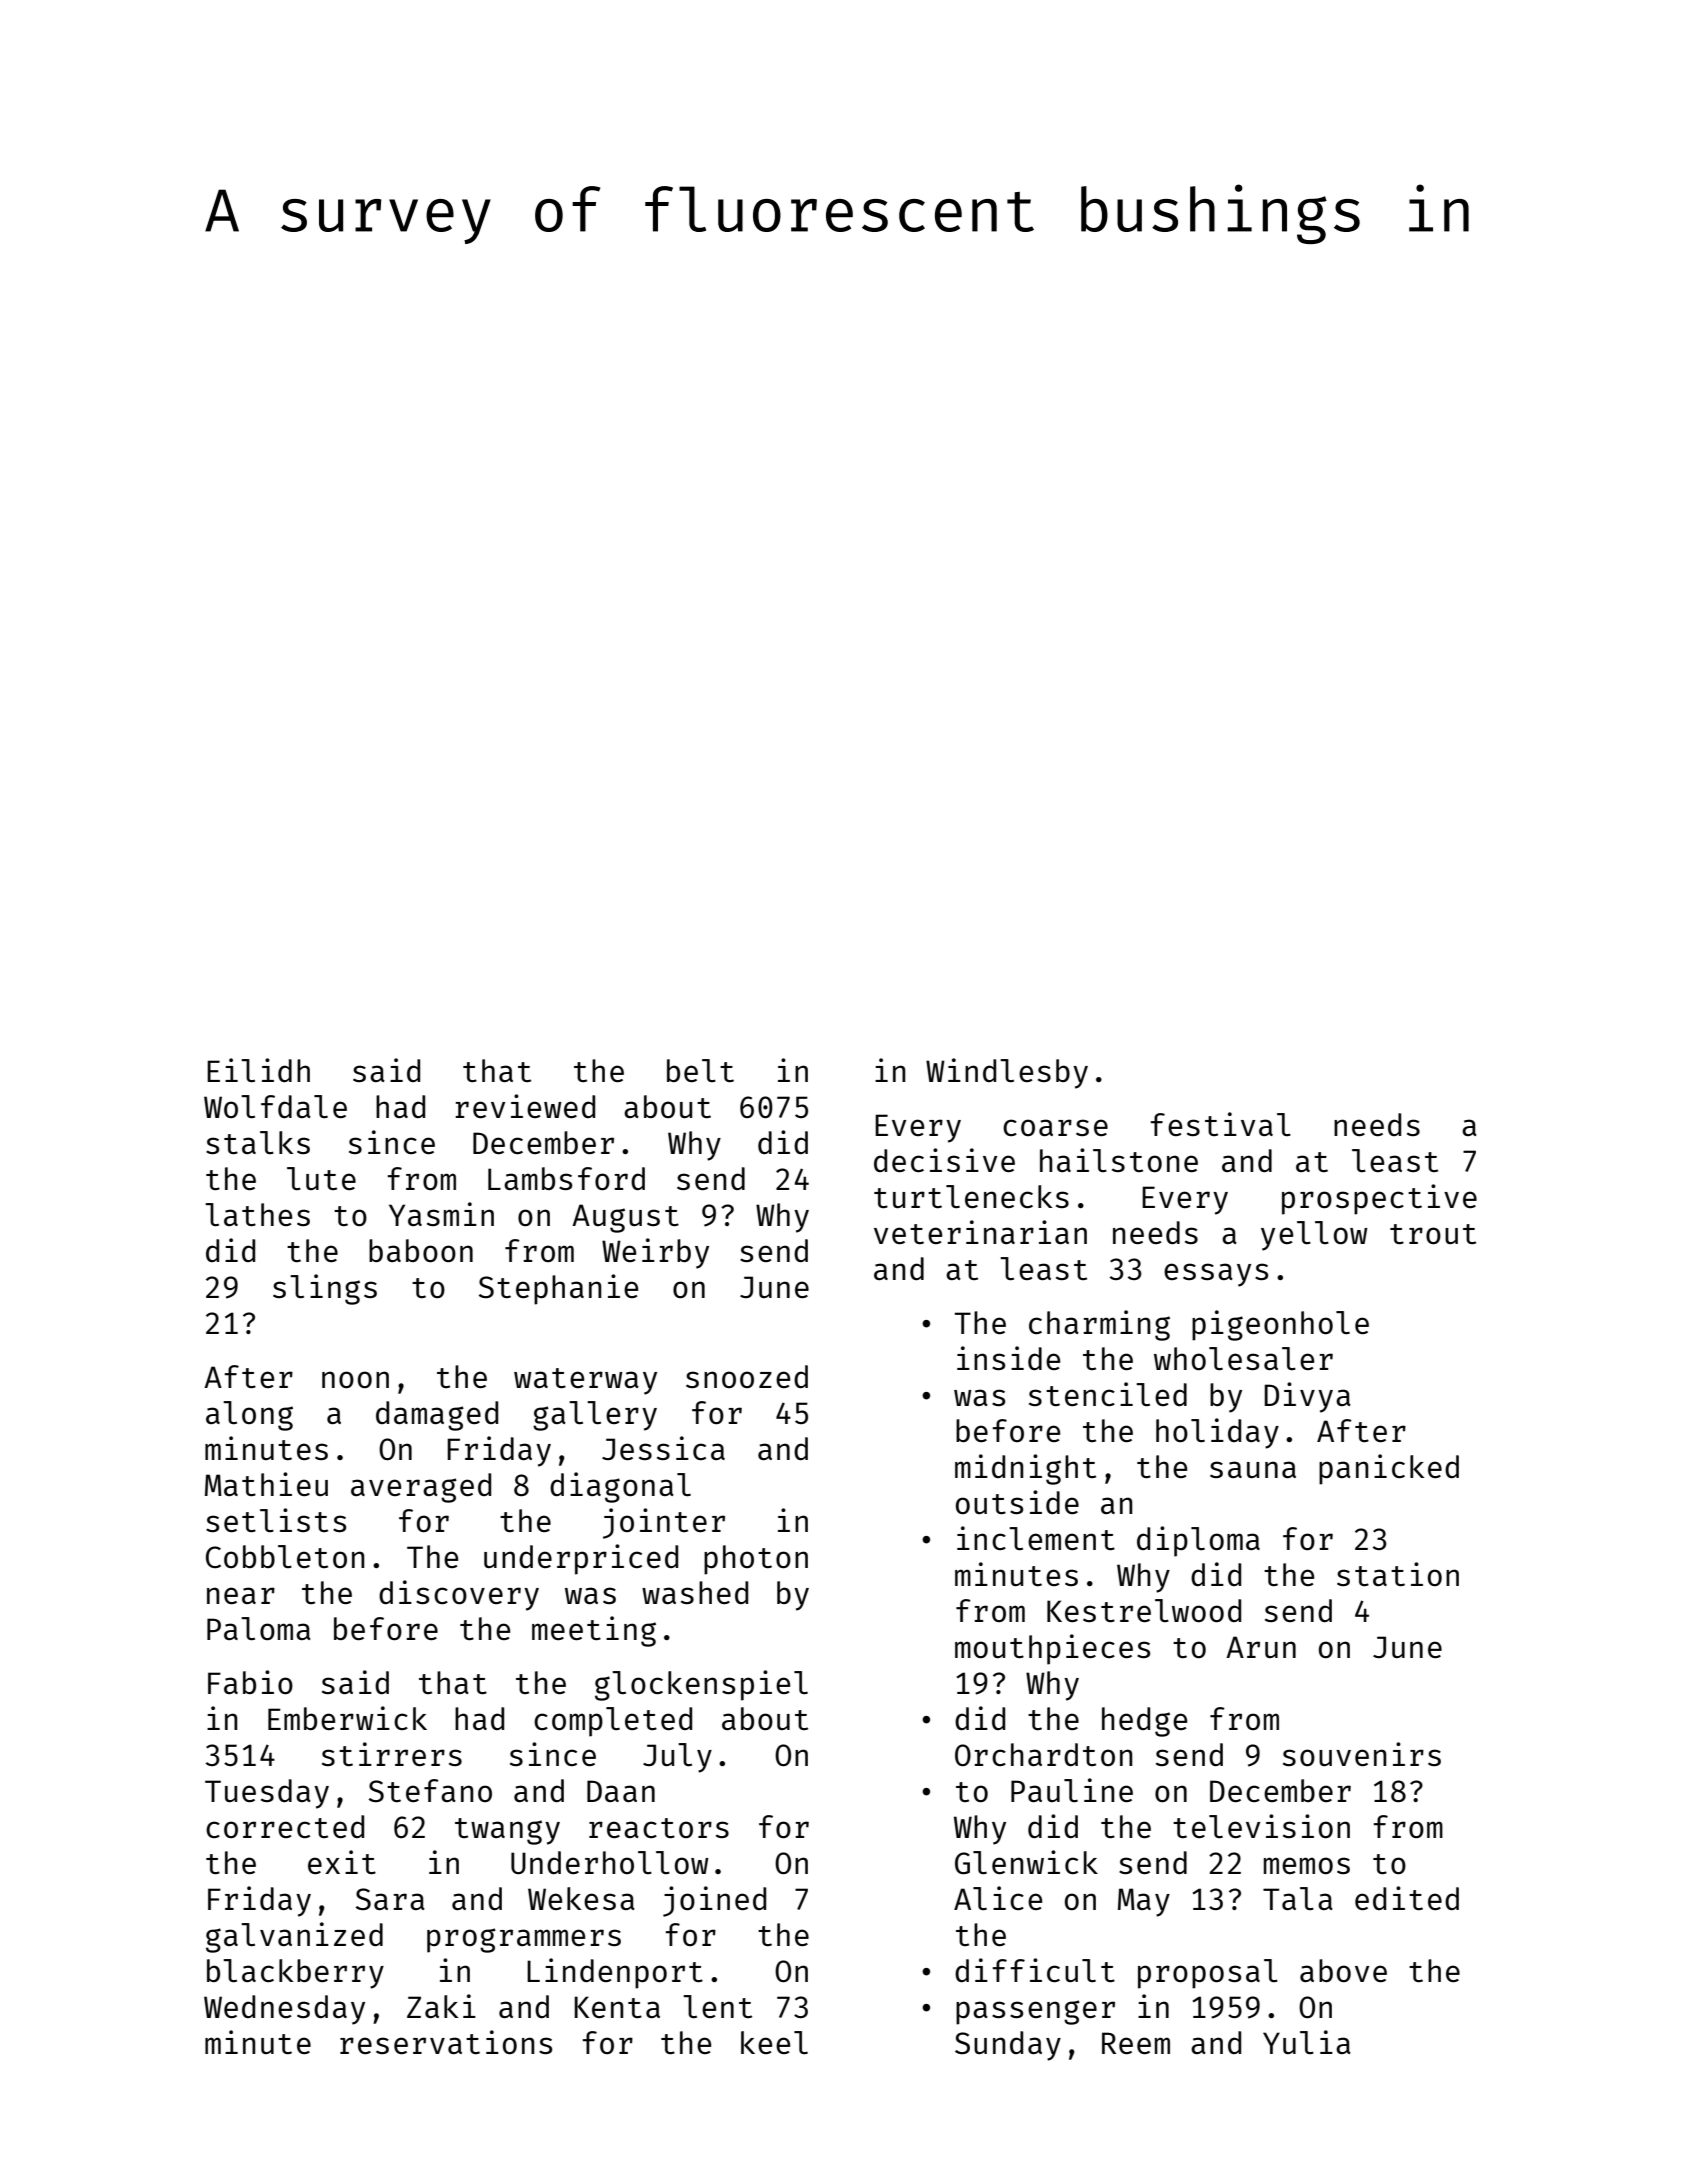 The image size is (1683, 2178). Describe the element at coordinates (1379, 1199) in the screenshot. I see `prospective` at that location.
